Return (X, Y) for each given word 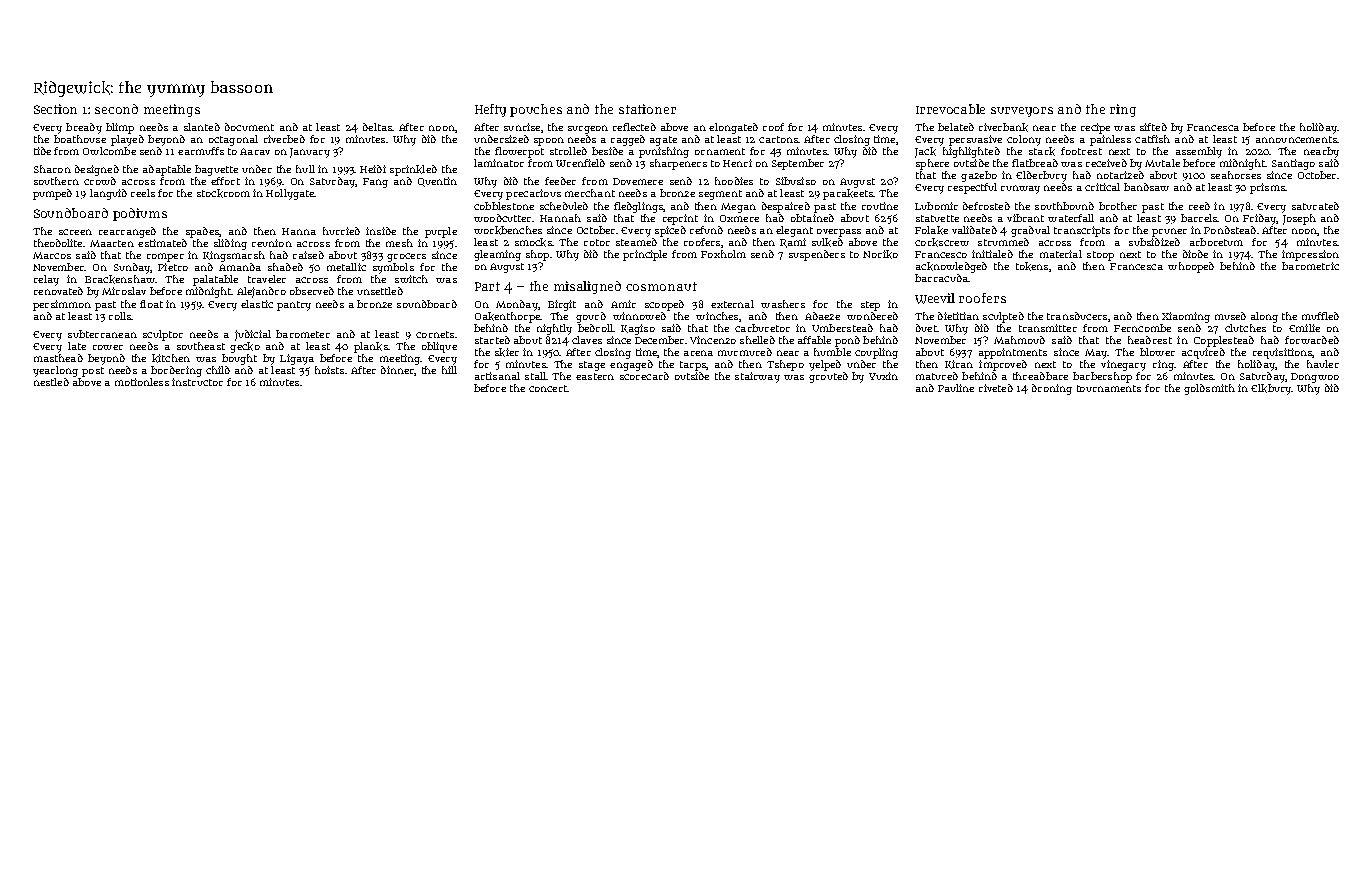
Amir (623, 304)
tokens (1032, 266)
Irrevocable (950, 109)
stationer (647, 109)
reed (1199, 206)
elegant (794, 231)
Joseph (1299, 219)
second (116, 109)
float (151, 304)
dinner (397, 370)
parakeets (848, 194)
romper (165, 257)
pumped (52, 194)
